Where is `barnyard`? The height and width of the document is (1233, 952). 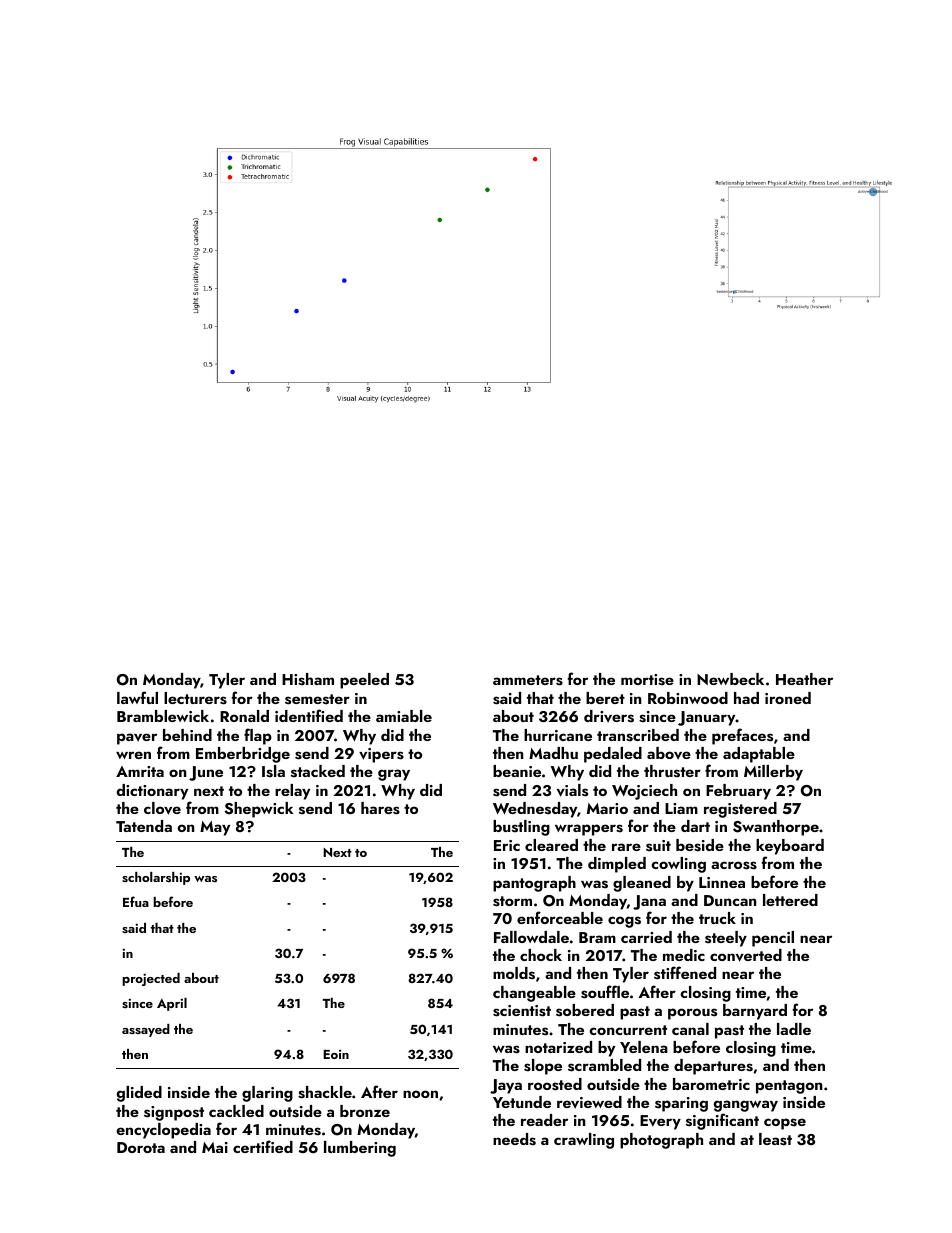
barnyard is located at coordinates (755, 1012).
